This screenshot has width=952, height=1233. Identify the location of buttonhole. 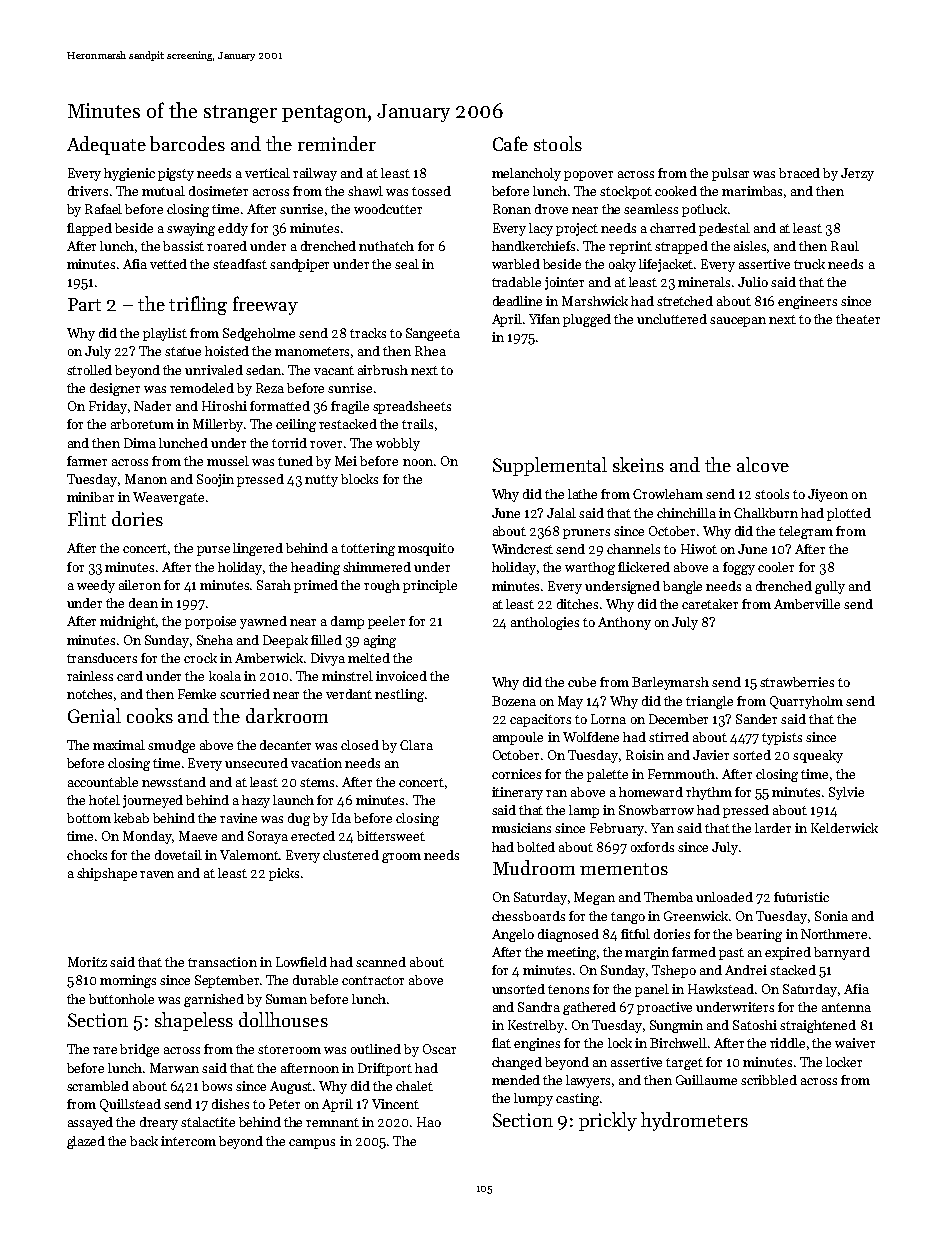
(121, 999).
